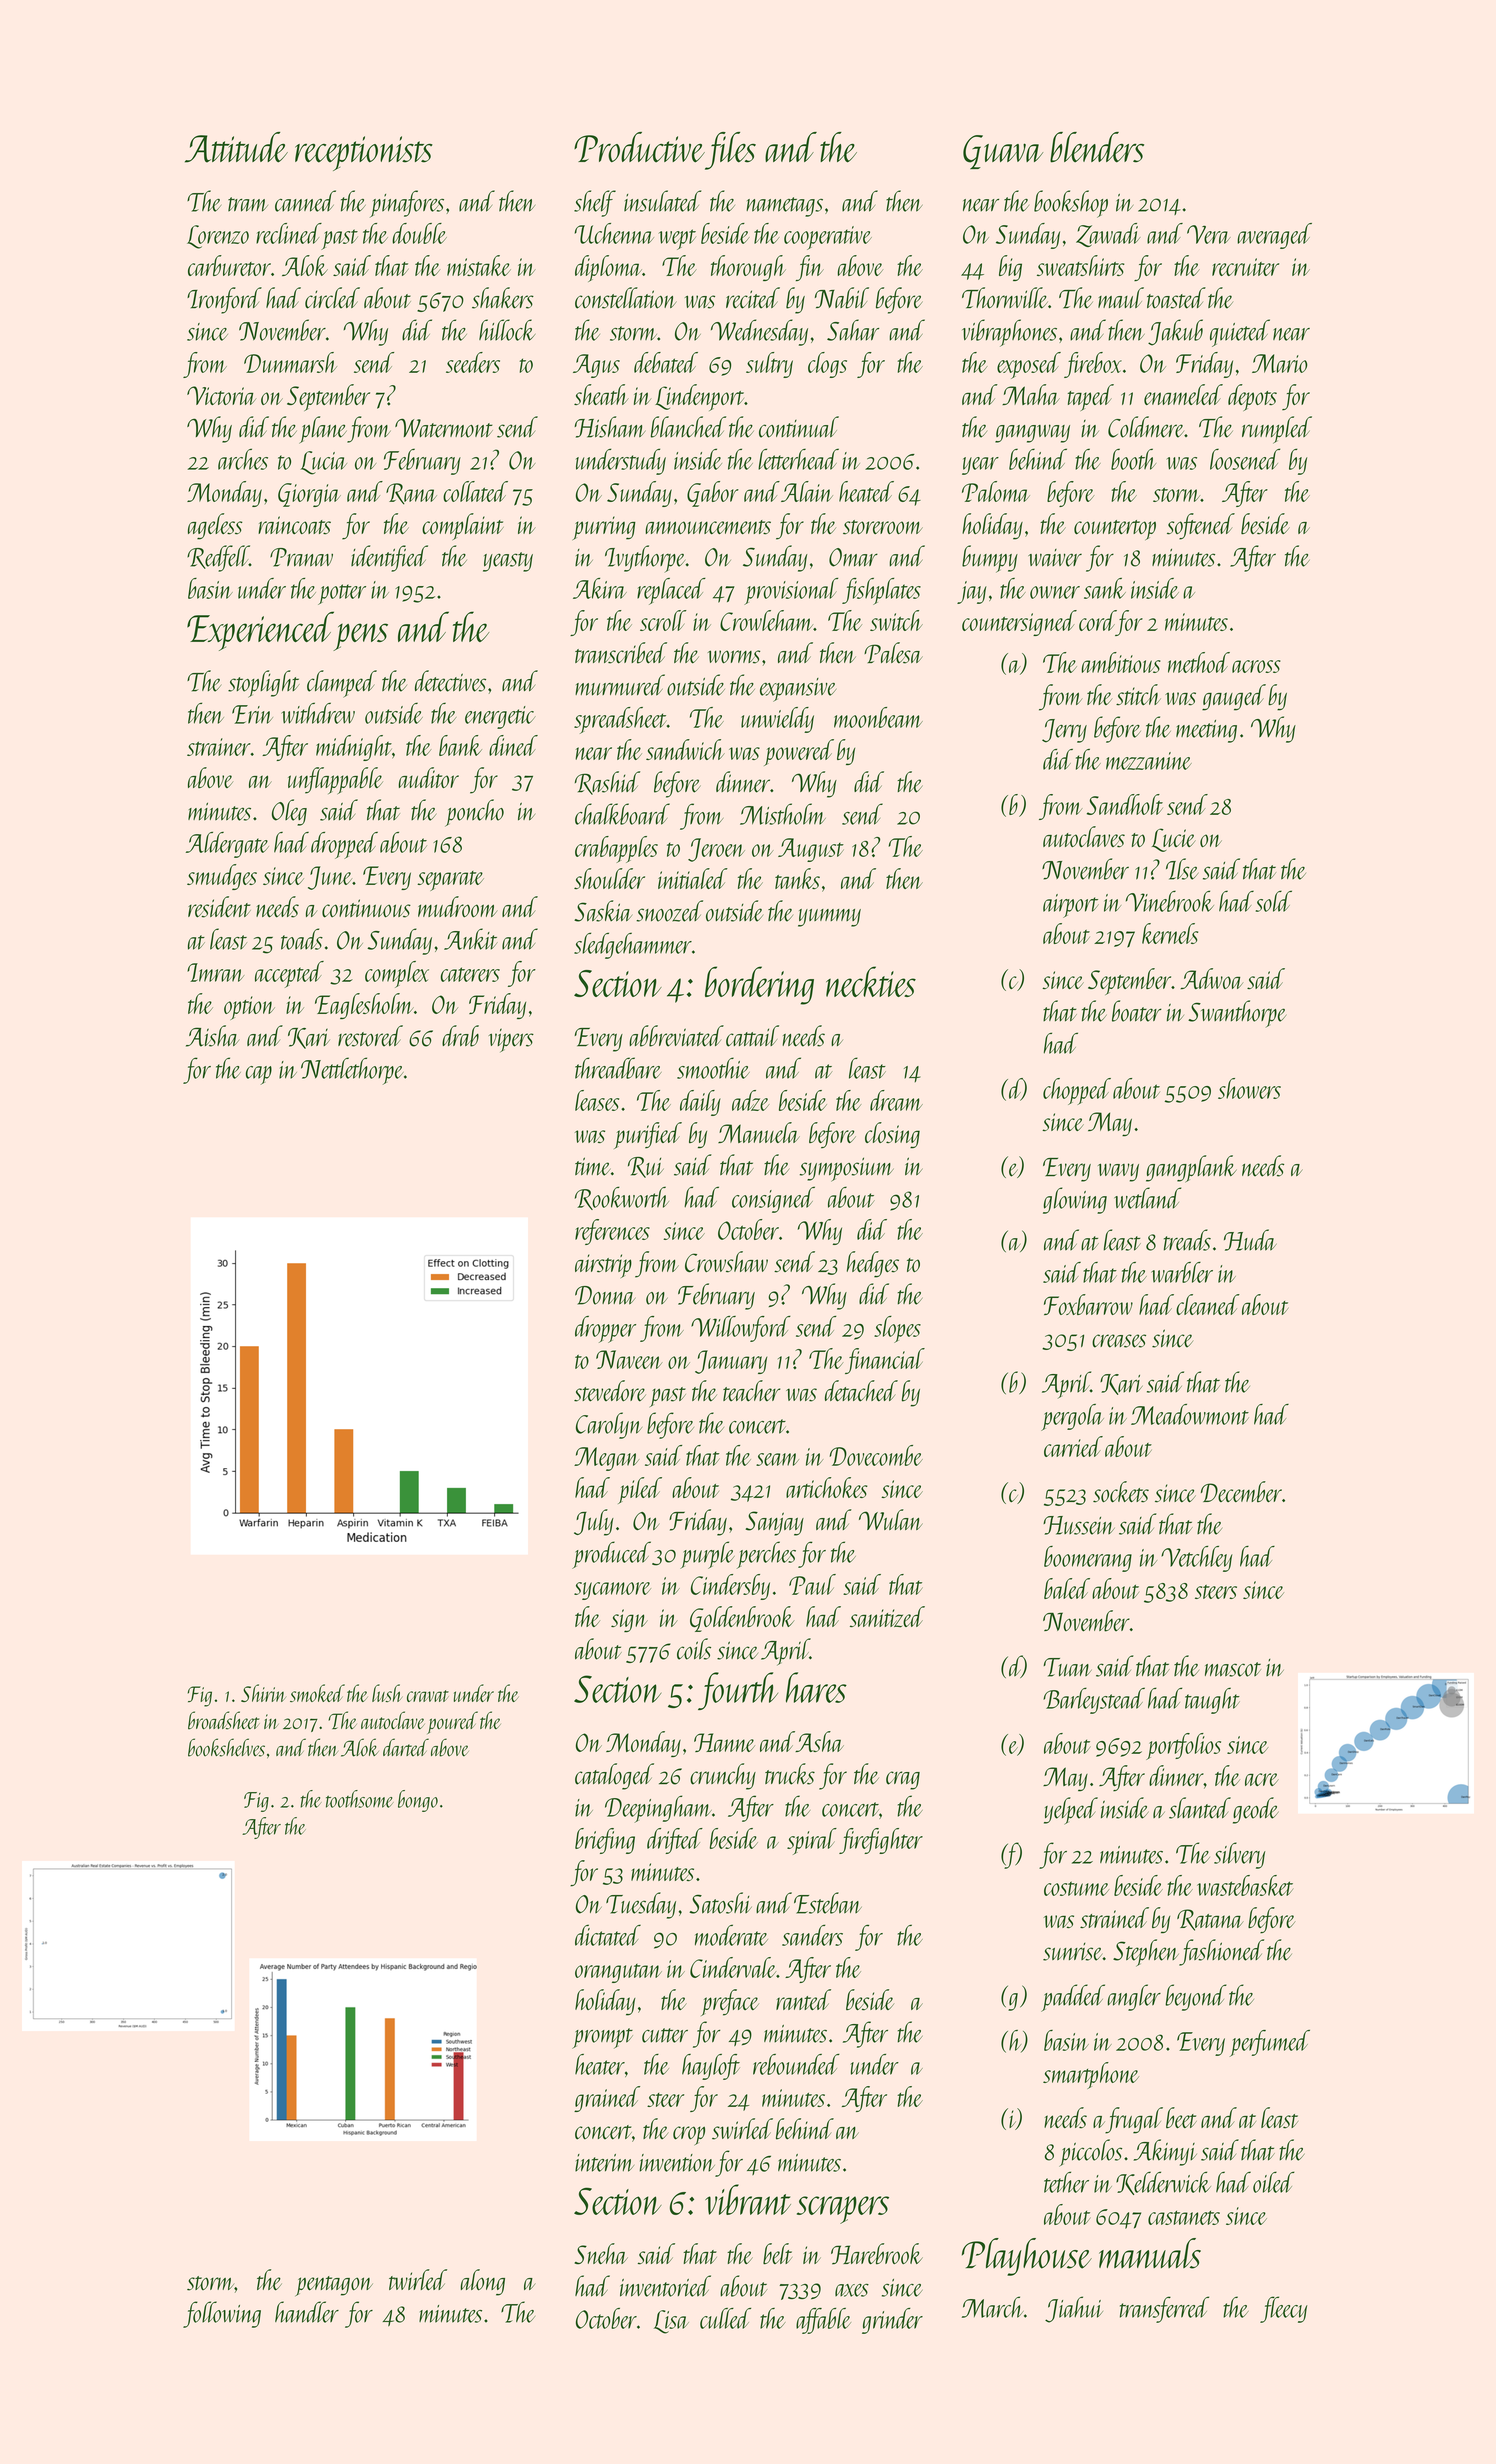 Image resolution: width=1496 pixels, height=2464 pixels. What do you see at coordinates (1090, 2153) in the screenshot?
I see `piccolos` at bounding box center [1090, 2153].
